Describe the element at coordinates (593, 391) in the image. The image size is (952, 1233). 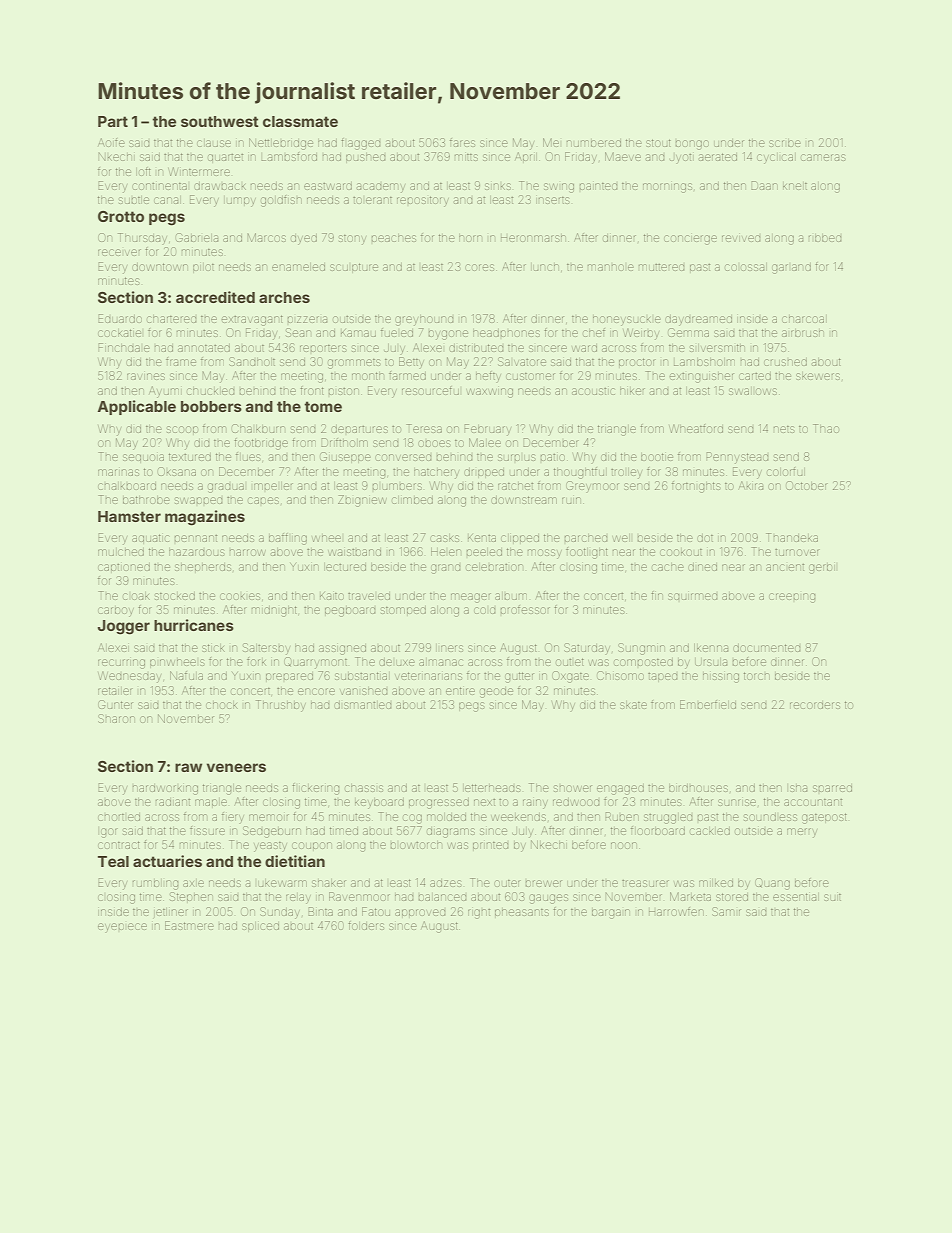
I see `acoustic` at that location.
